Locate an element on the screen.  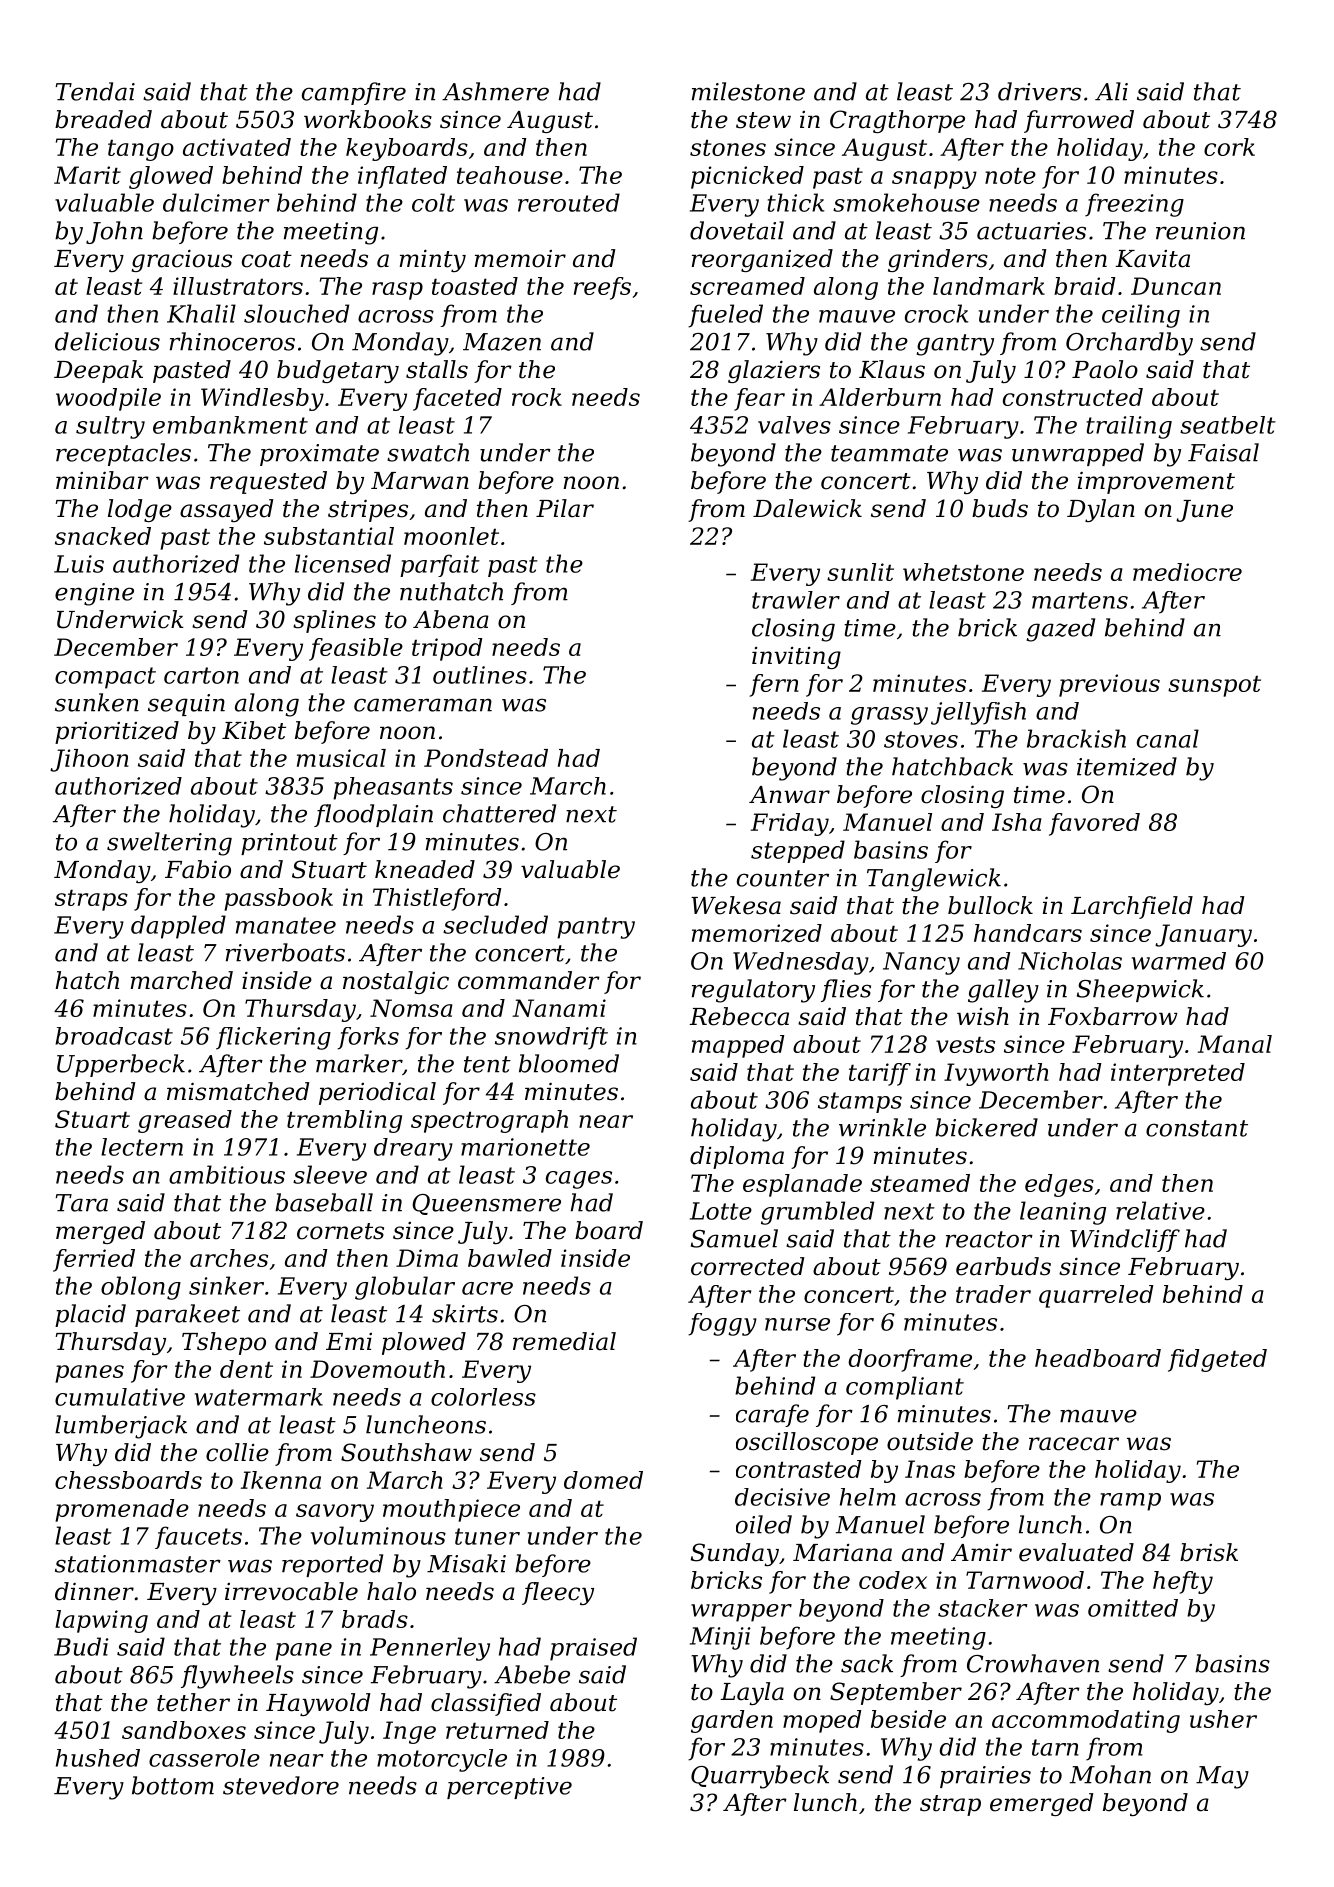
drivers is located at coordinates (1039, 91).
